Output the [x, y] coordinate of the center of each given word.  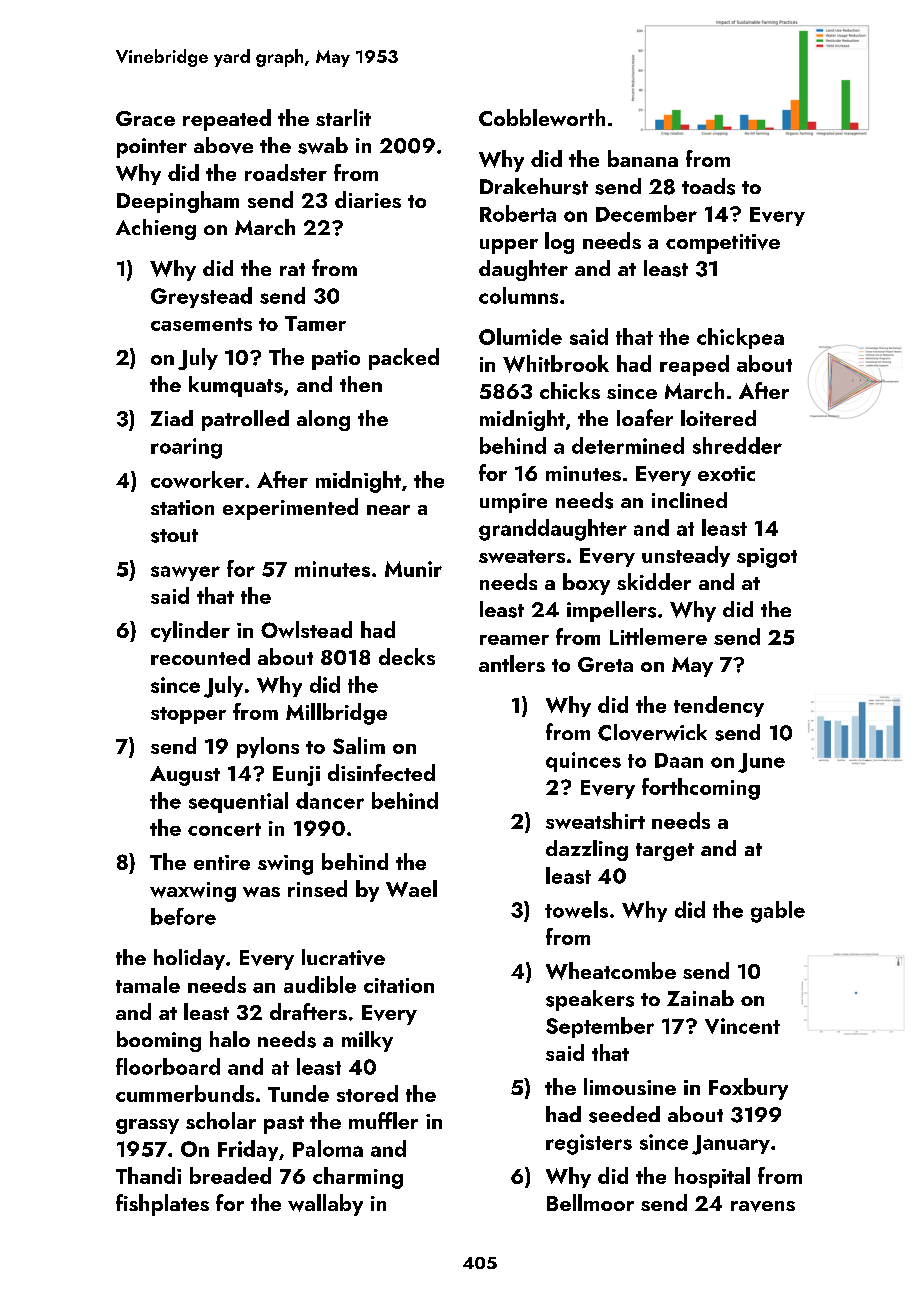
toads [708, 186]
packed [404, 359]
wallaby [325, 1205]
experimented [290, 509]
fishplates [162, 1205]
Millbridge [336, 714]
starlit [343, 117]
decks [407, 656]
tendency [719, 706]
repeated [227, 120]
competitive [723, 244]
